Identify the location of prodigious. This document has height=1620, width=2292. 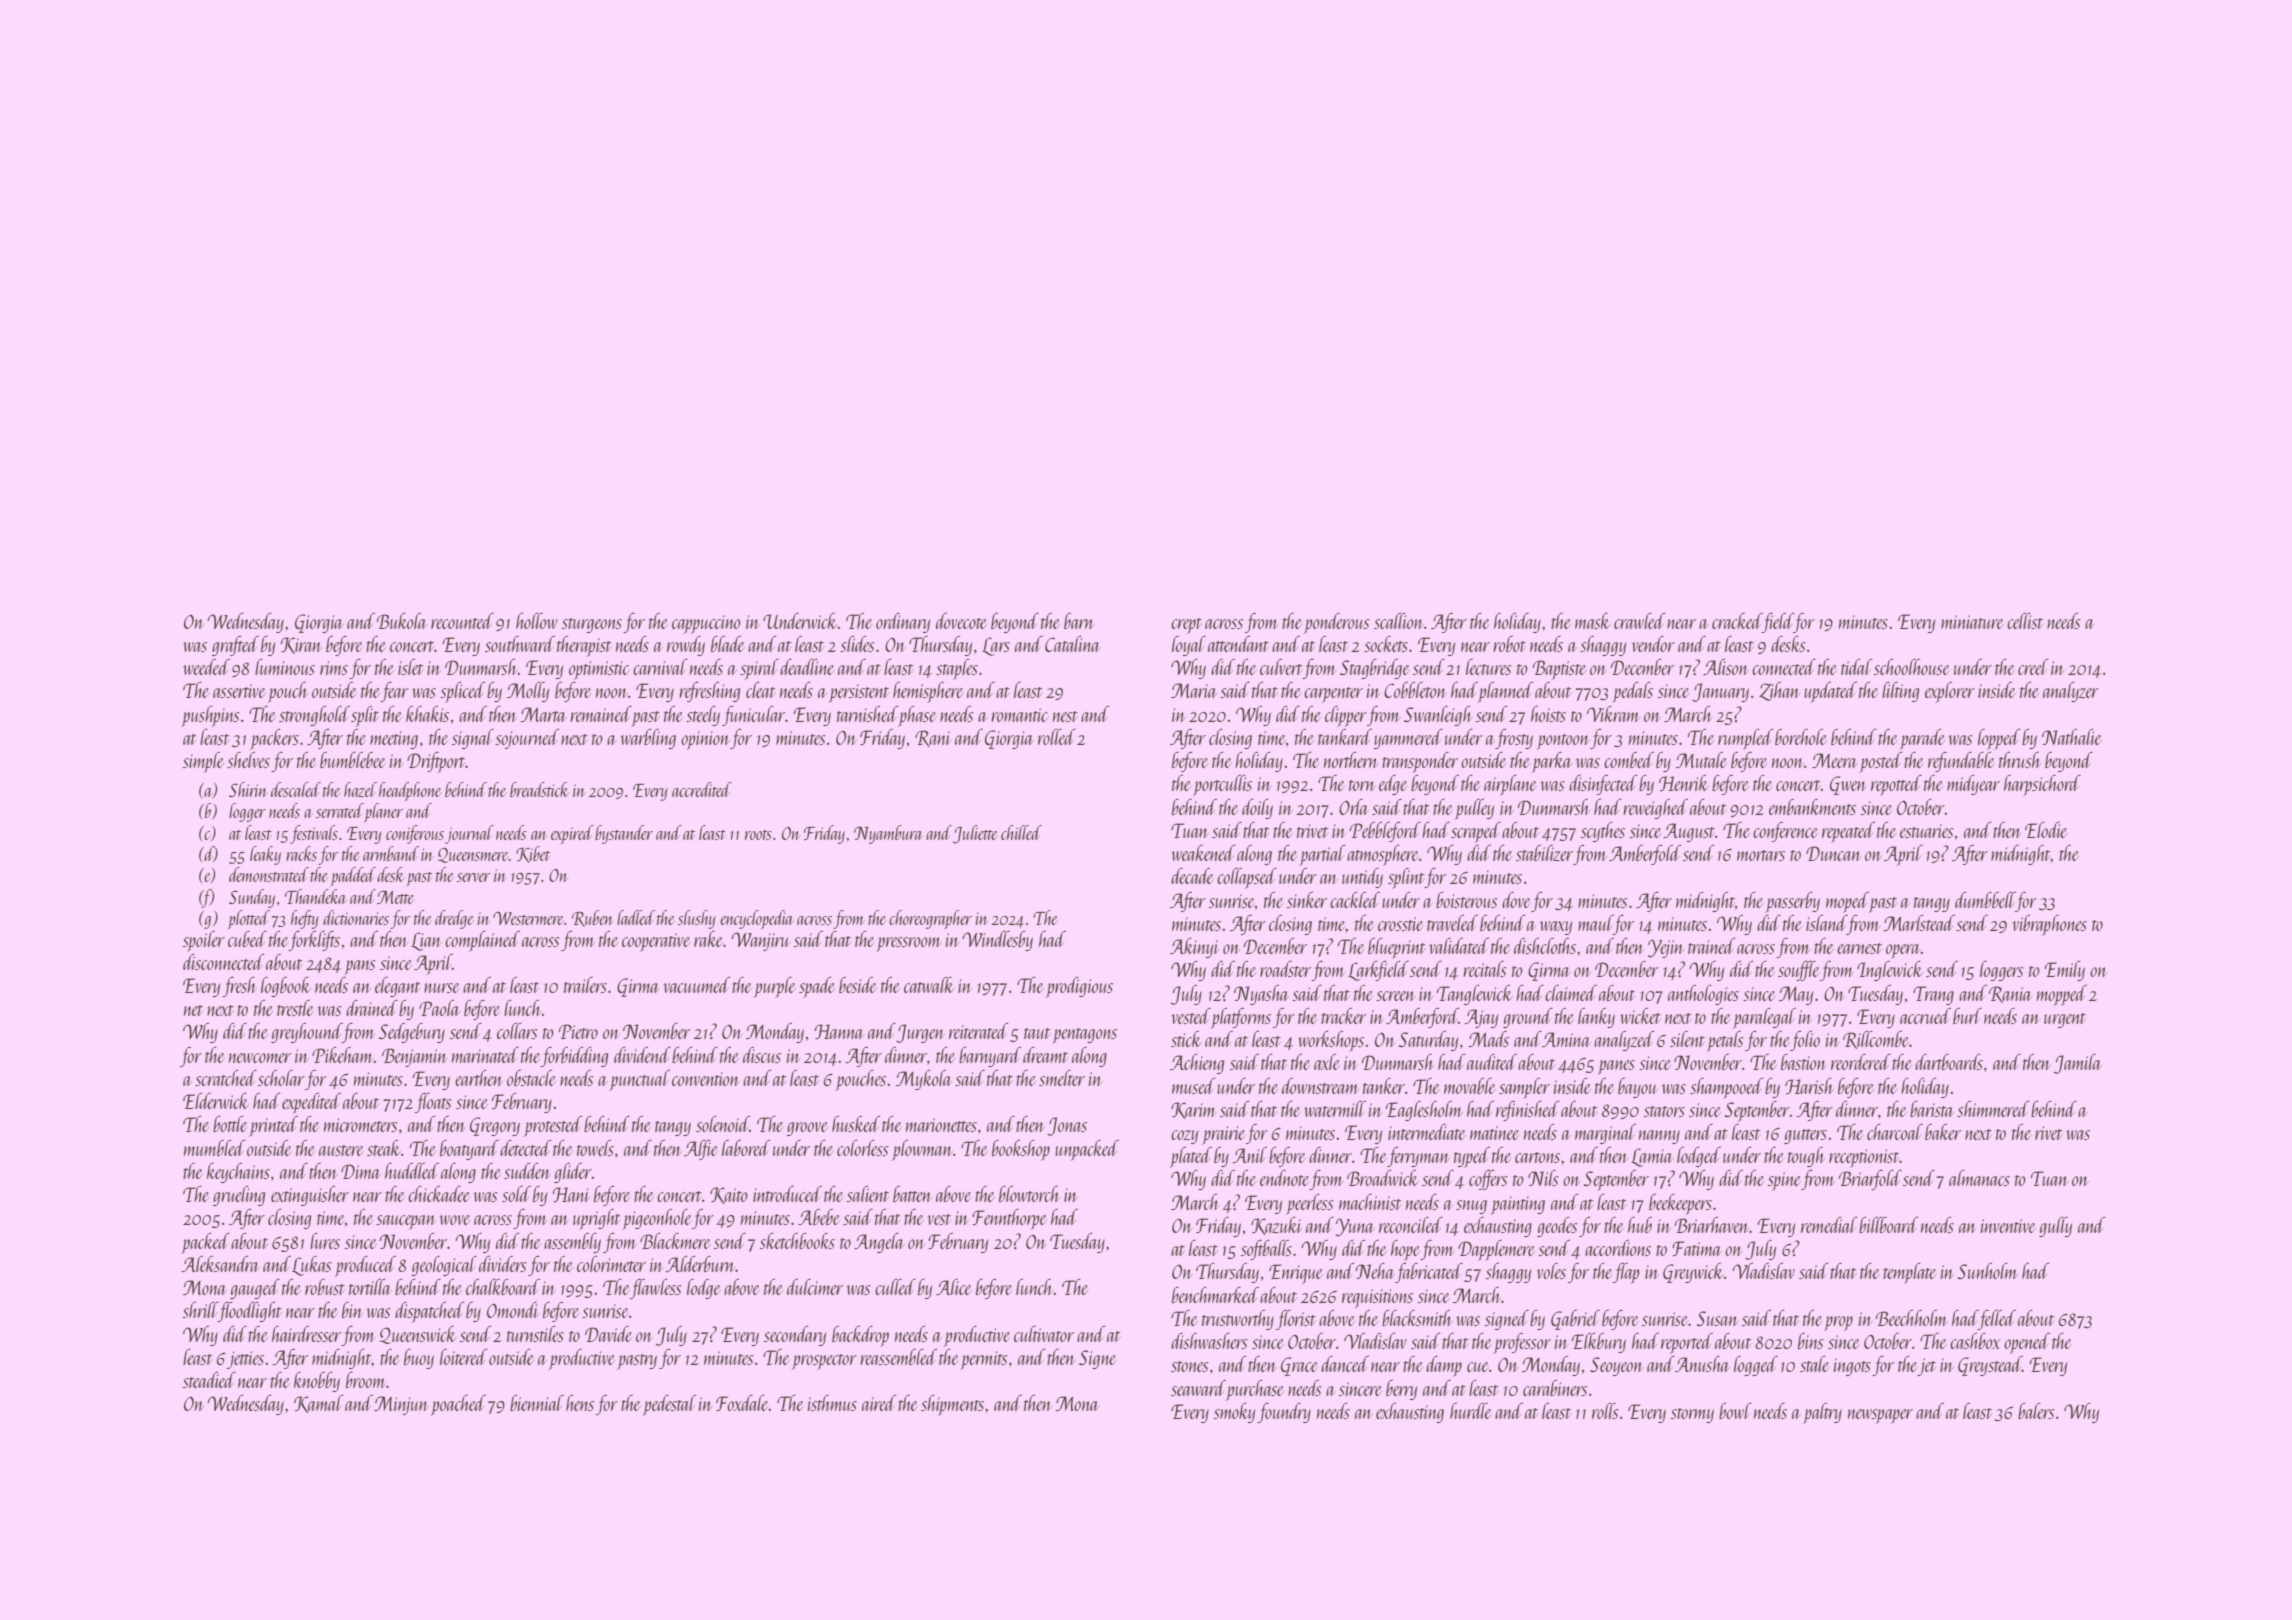
(1079, 987).
